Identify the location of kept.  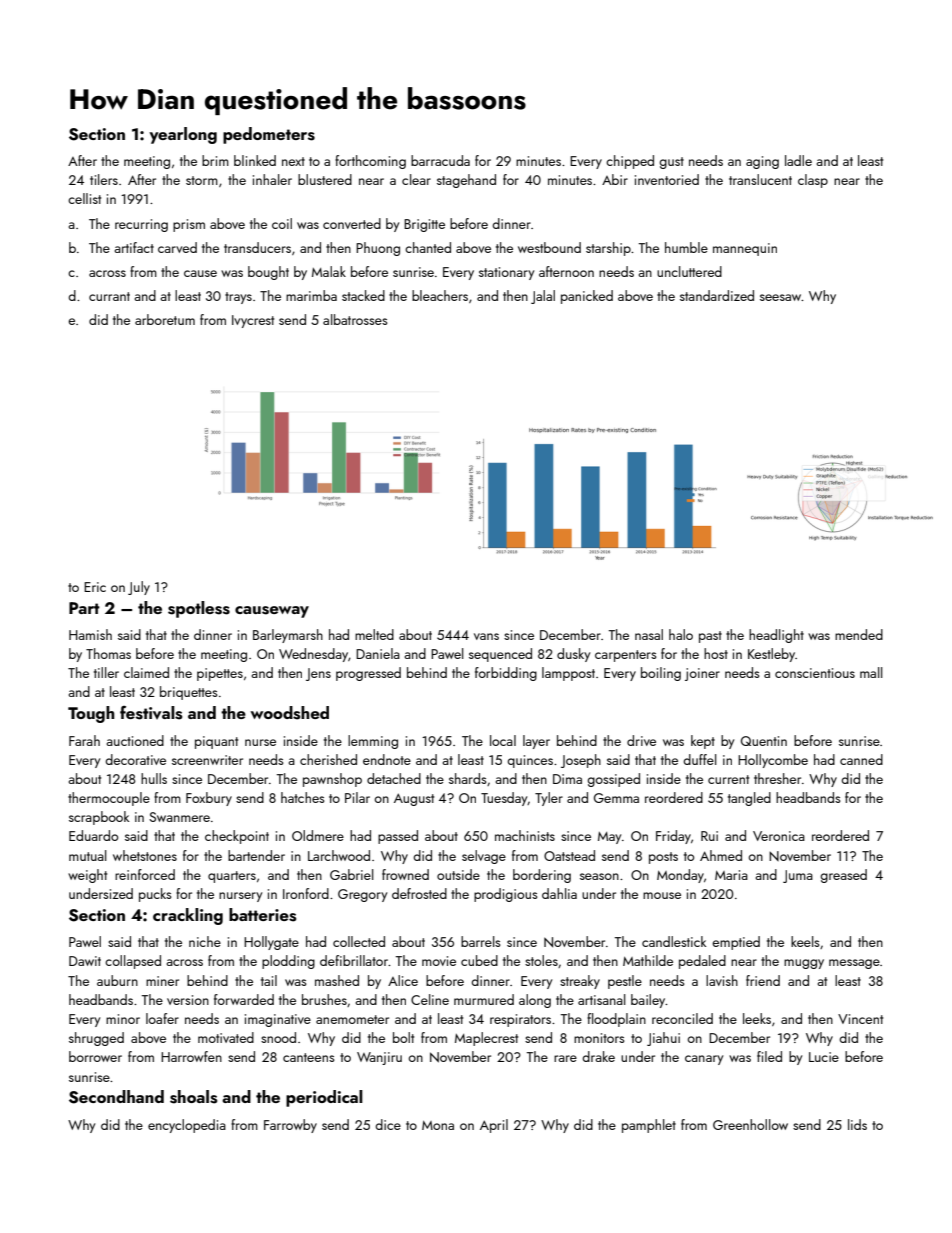
(703, 742).
